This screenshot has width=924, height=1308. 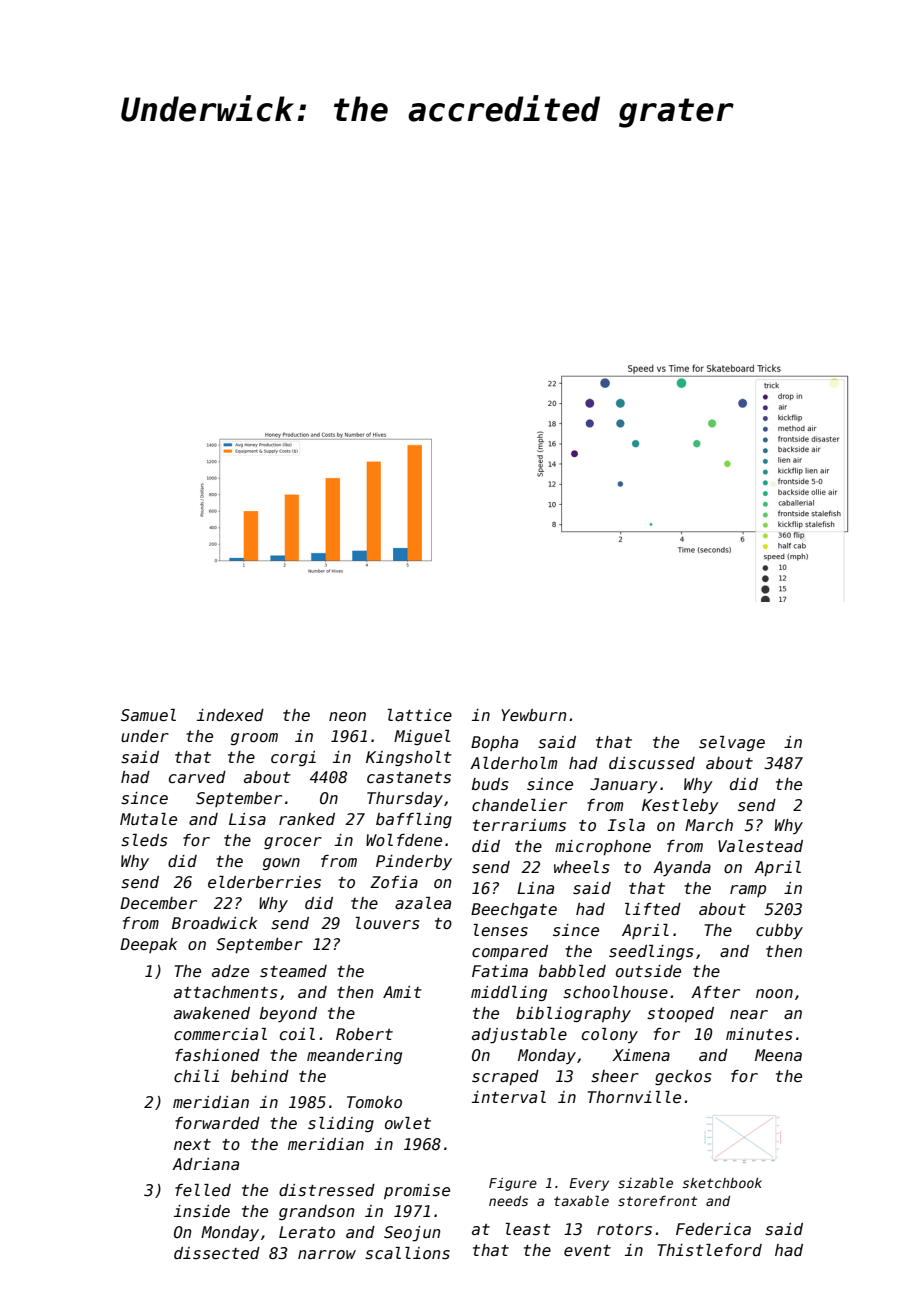 I want to click on louvers, so click(x=388, y=923).
